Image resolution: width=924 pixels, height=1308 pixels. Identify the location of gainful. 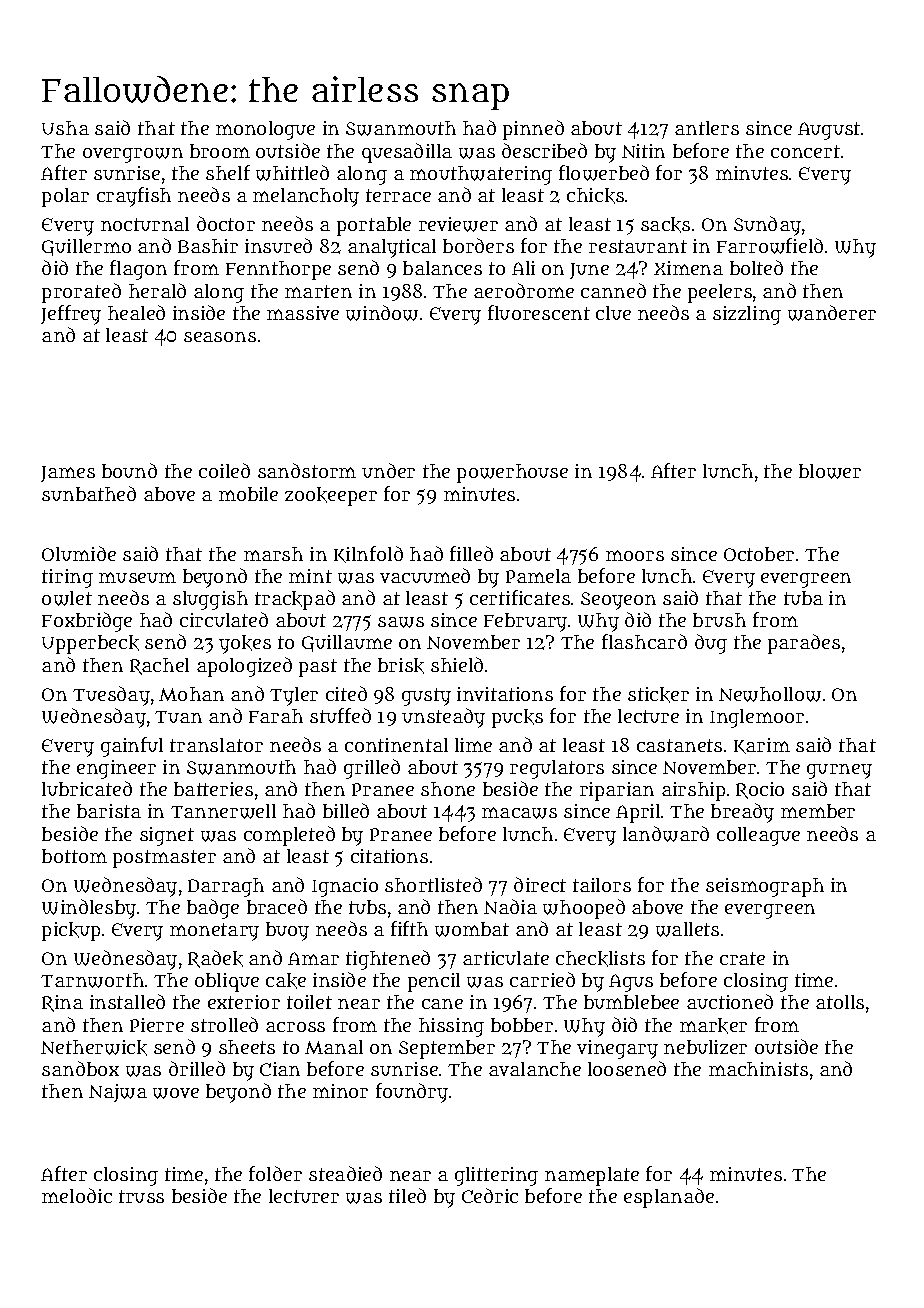
(132, 747).
